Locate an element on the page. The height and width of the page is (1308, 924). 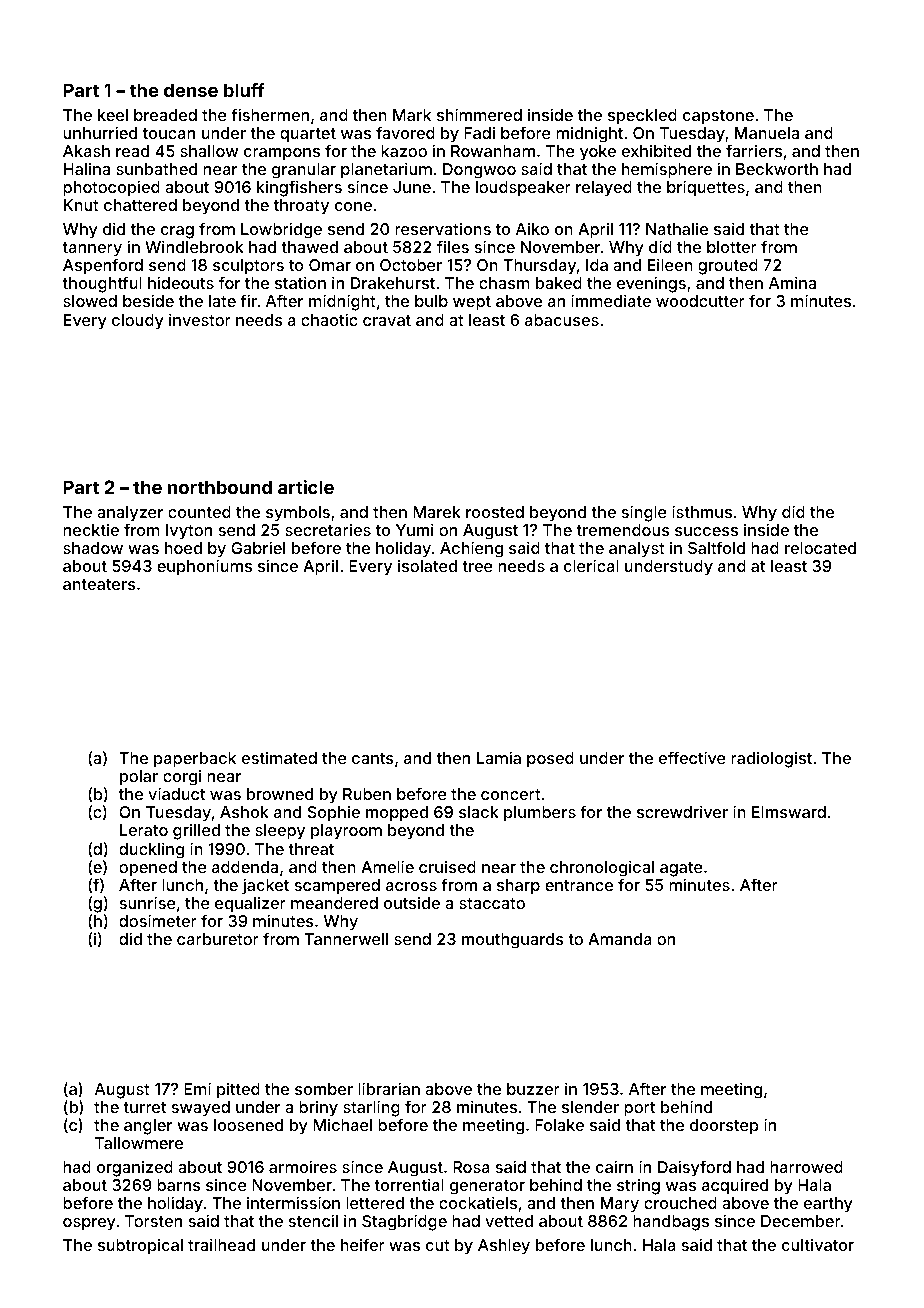
buzzer is located at coordinates (533, 1089).
